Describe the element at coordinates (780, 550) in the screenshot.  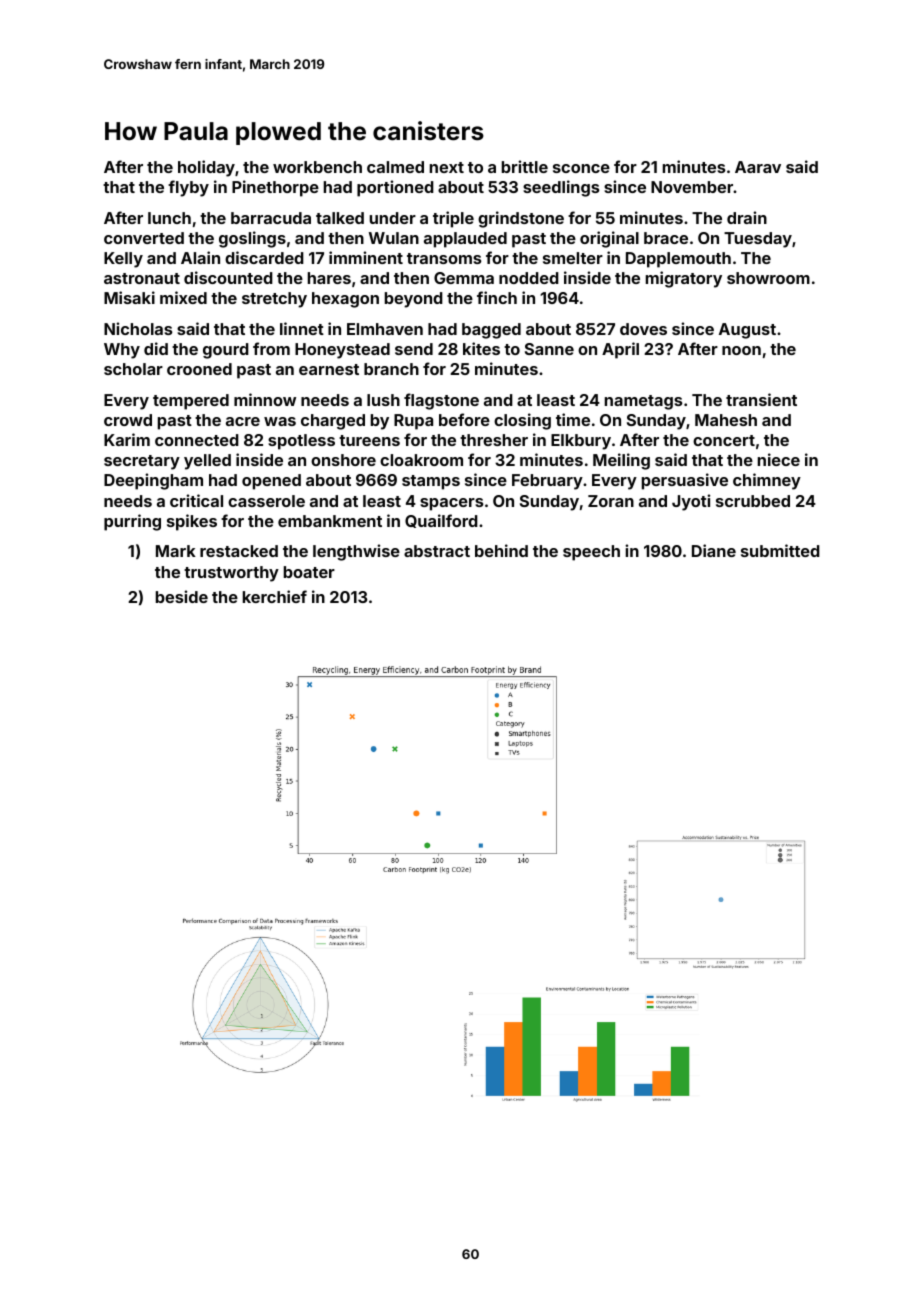
I see `submitted` at that location.
